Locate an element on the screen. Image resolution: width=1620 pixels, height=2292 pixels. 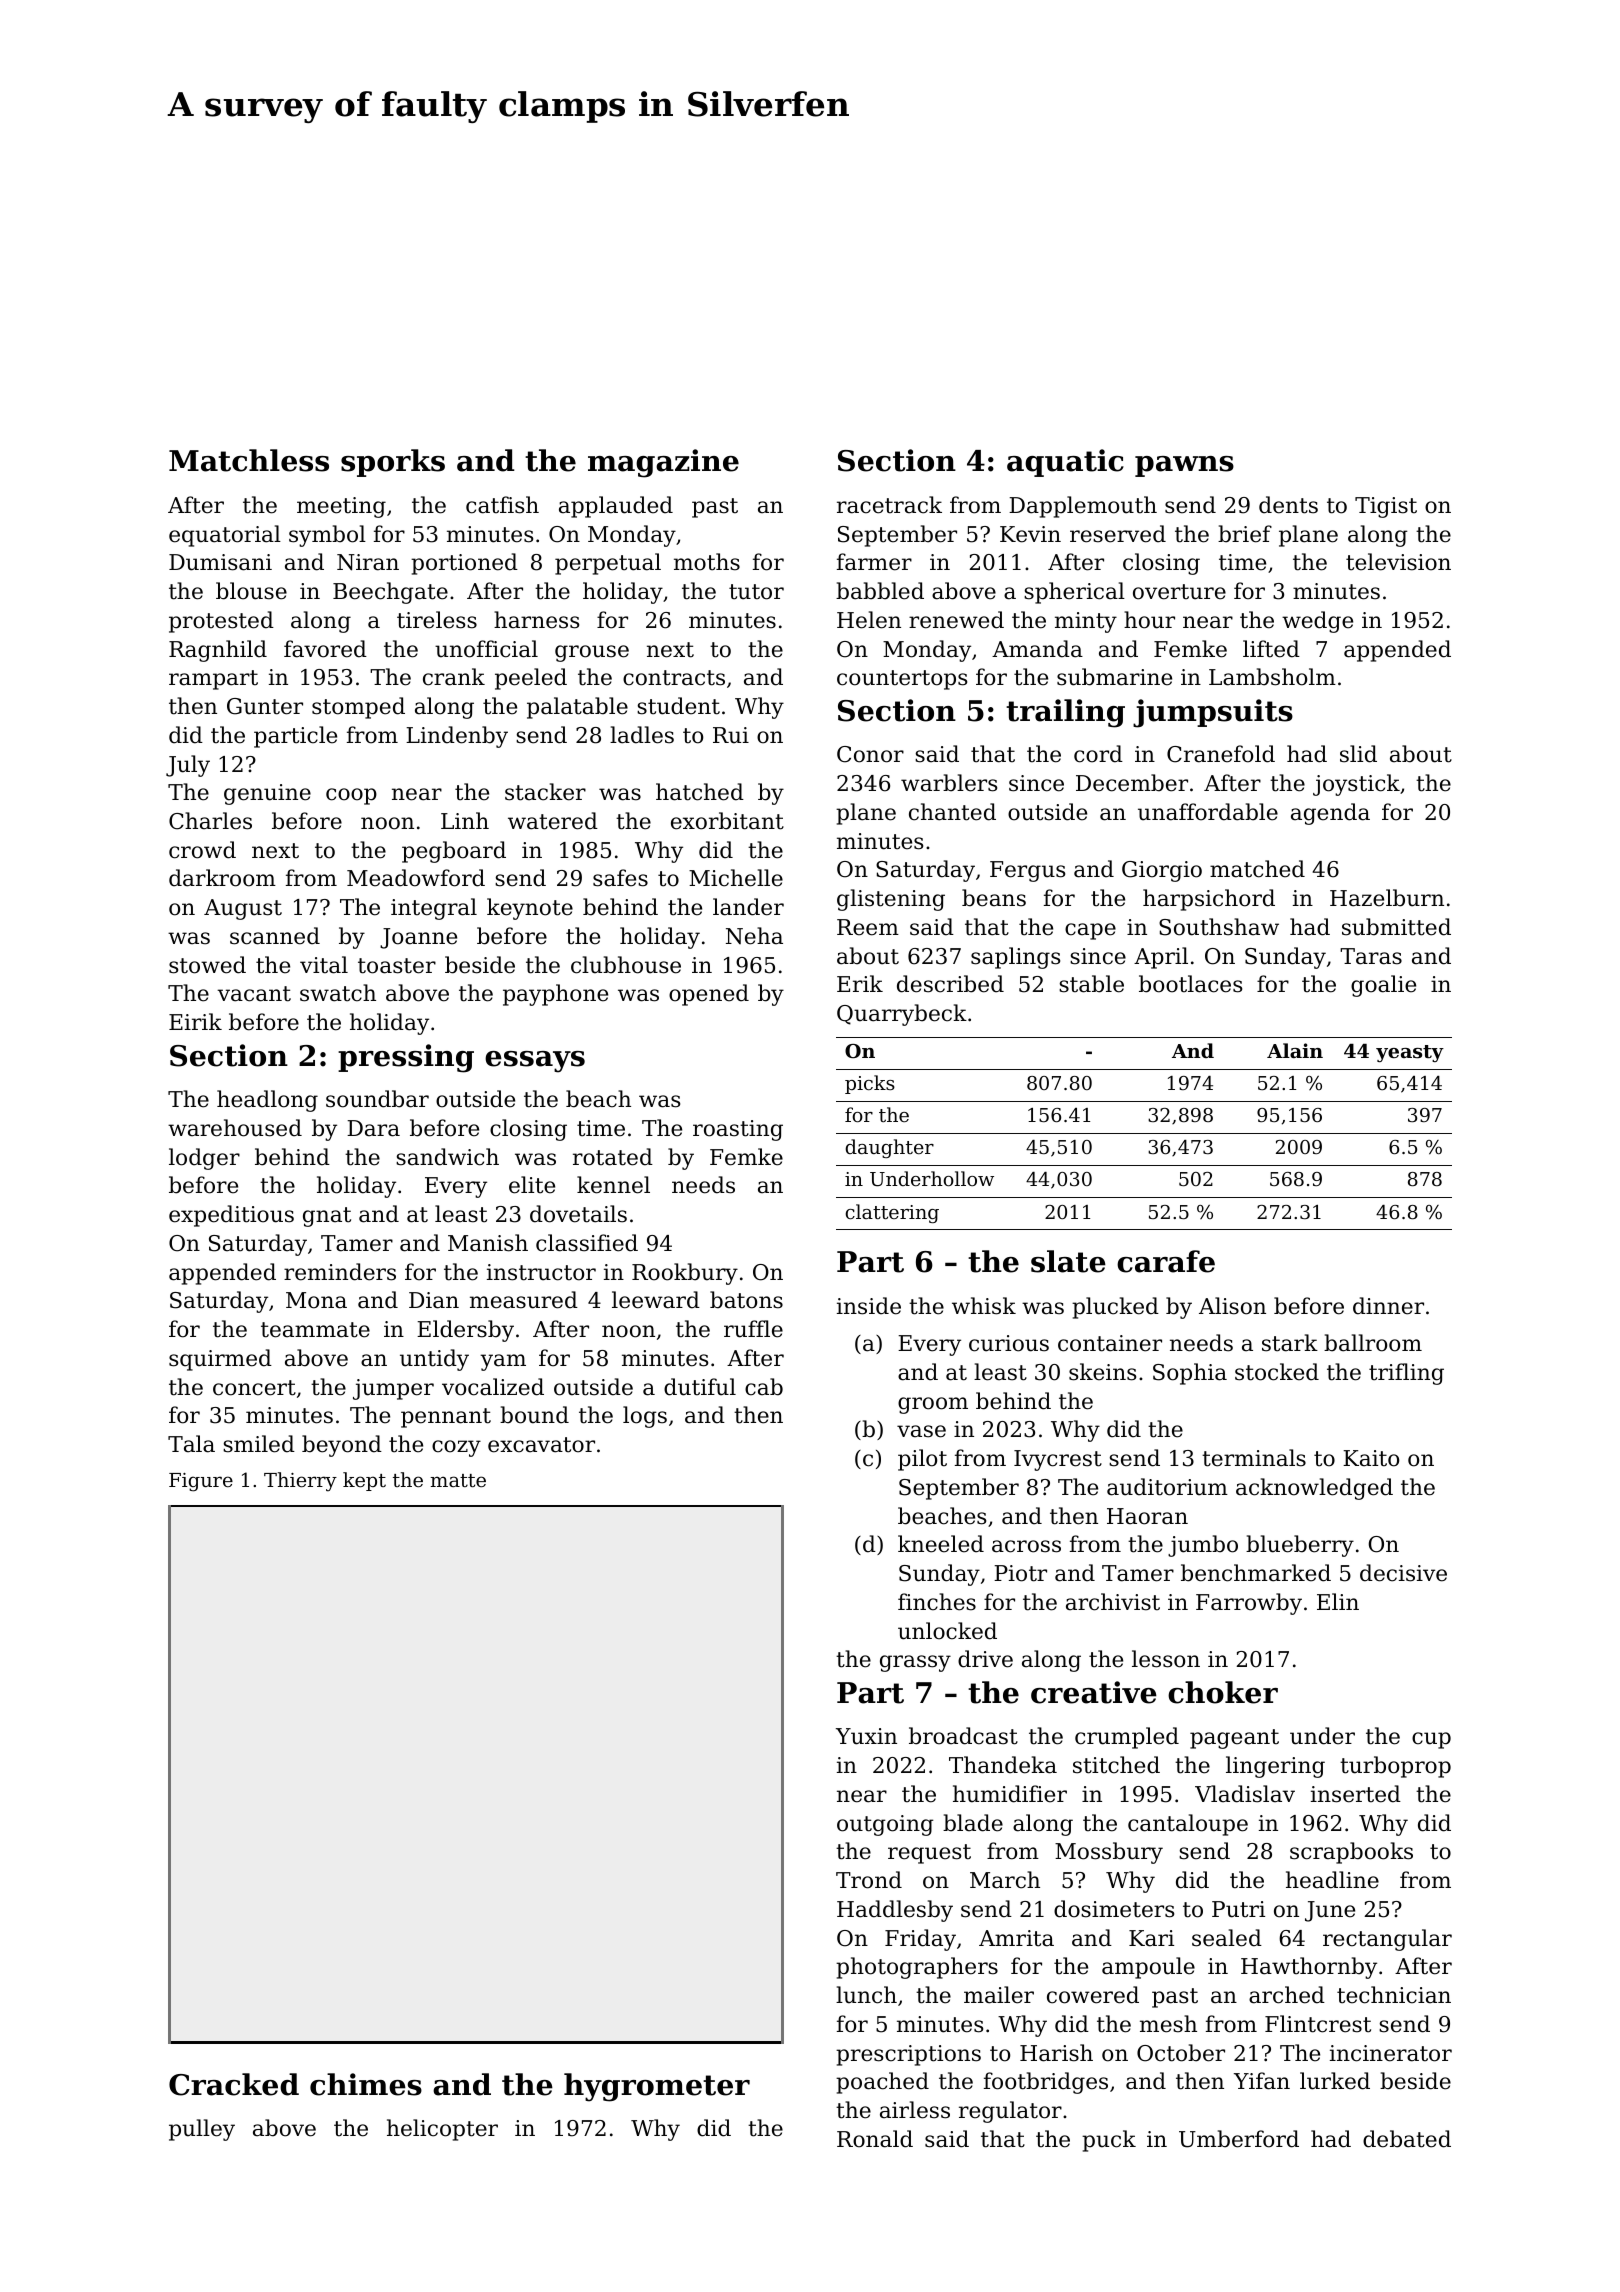
contracts is located at coordinates (674, 678).
